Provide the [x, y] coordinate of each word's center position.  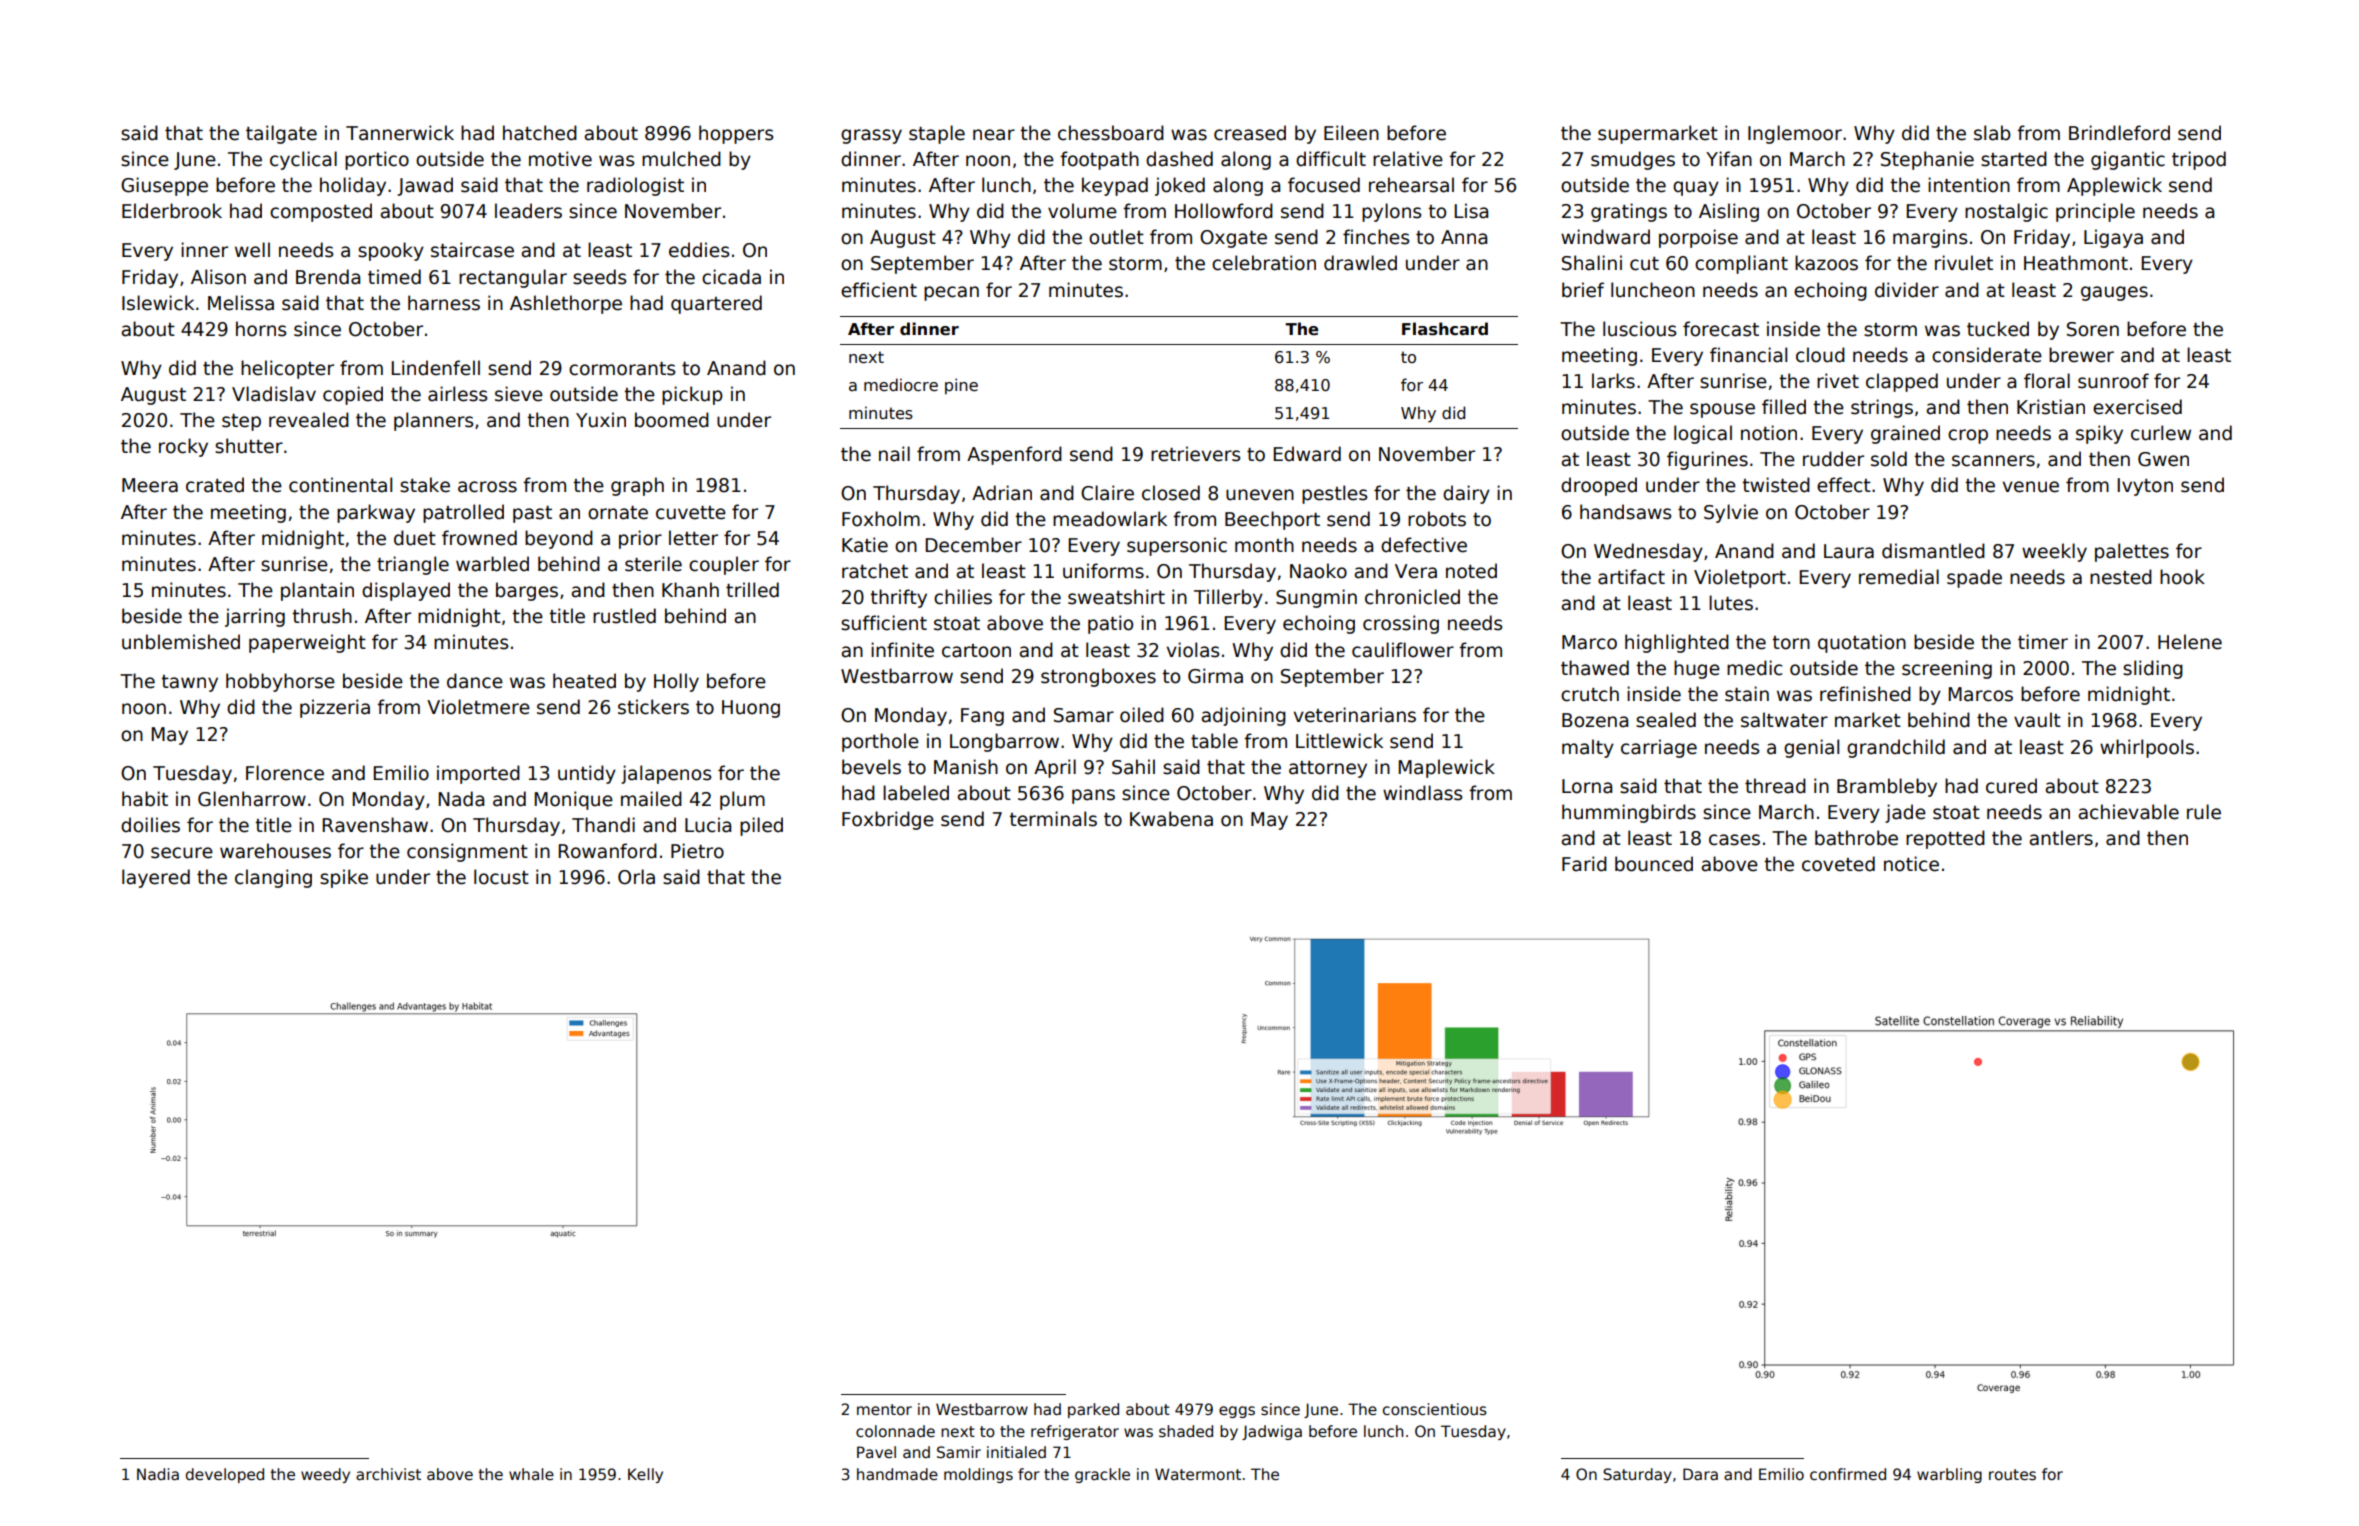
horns [261, 329]
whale [531, 1474]
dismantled [1933, 551]
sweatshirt [1116, 597]
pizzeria [335, 708]
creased [1250, 133]
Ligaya [2113, 238]
